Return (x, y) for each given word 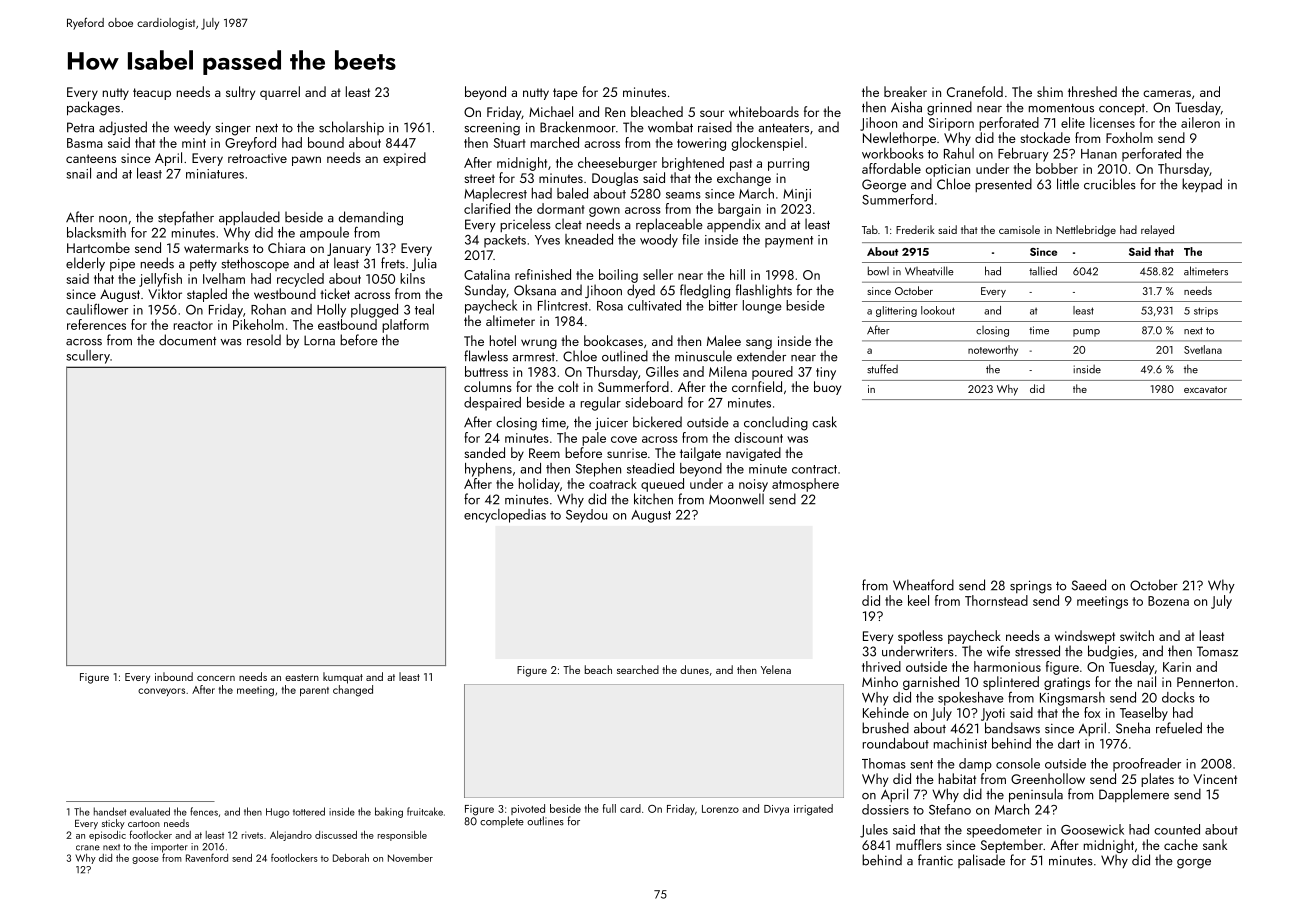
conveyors (161, 692)
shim (1050, 91)
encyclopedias (505, 516)
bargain (739, 210)
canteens (91, 158)
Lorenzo (720, 809)
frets (393, 263)
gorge (1194, 864)
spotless (920, 637)
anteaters (783, 128)
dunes (694, 669)
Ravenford (207, 858)
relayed (1157, 231)
